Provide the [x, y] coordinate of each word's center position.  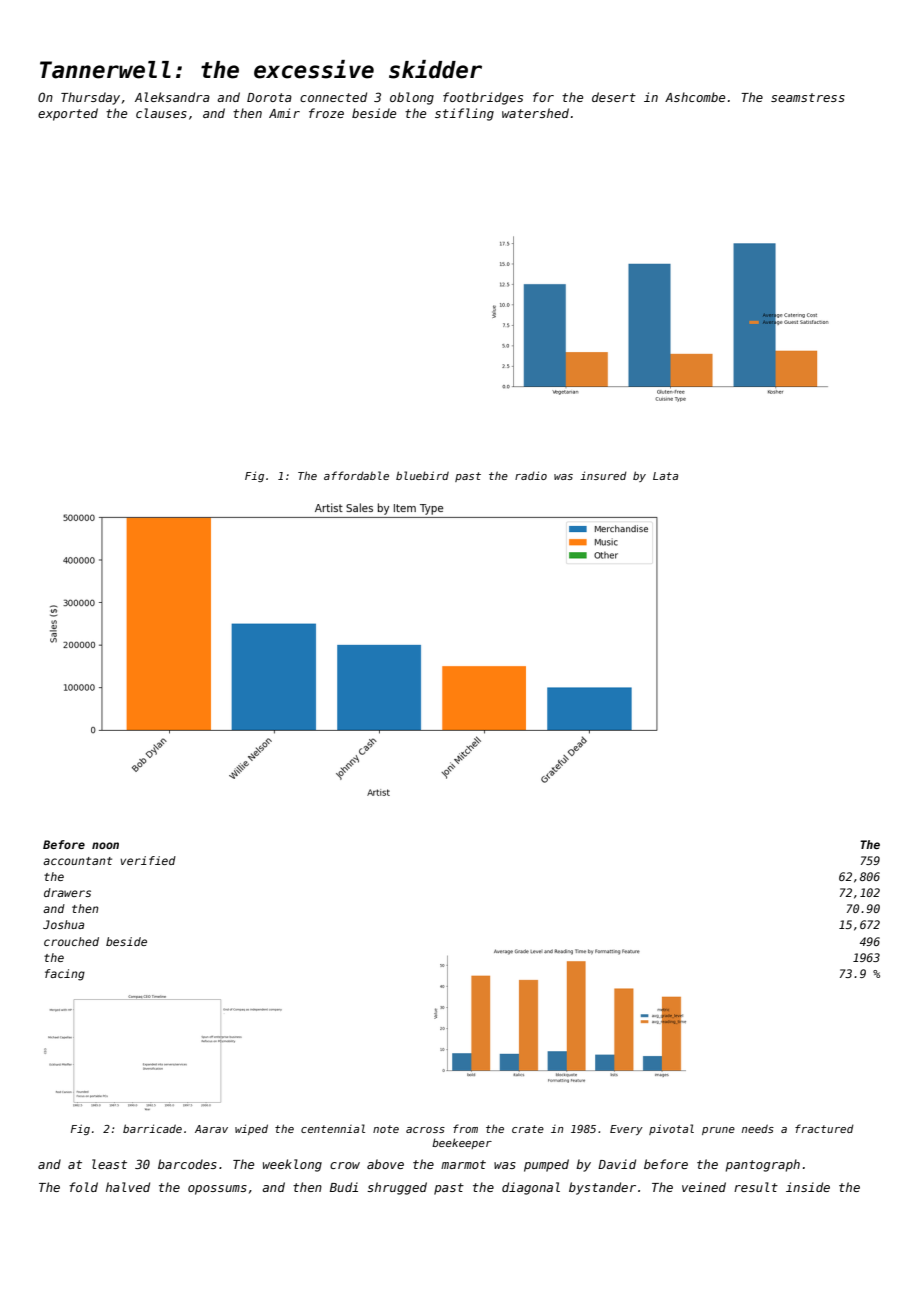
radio [531, 475]
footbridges [483, 98]
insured [603, 475]
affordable [356, 475]
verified [148, 860]
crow [345, 1165]
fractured [824, 1128]
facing [65, 975]
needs [758, 1128]
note [386, 1129]
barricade [152, 1128]
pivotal [671, 1129]
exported [68, 114]
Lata [665, 476]
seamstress [808, 97]
